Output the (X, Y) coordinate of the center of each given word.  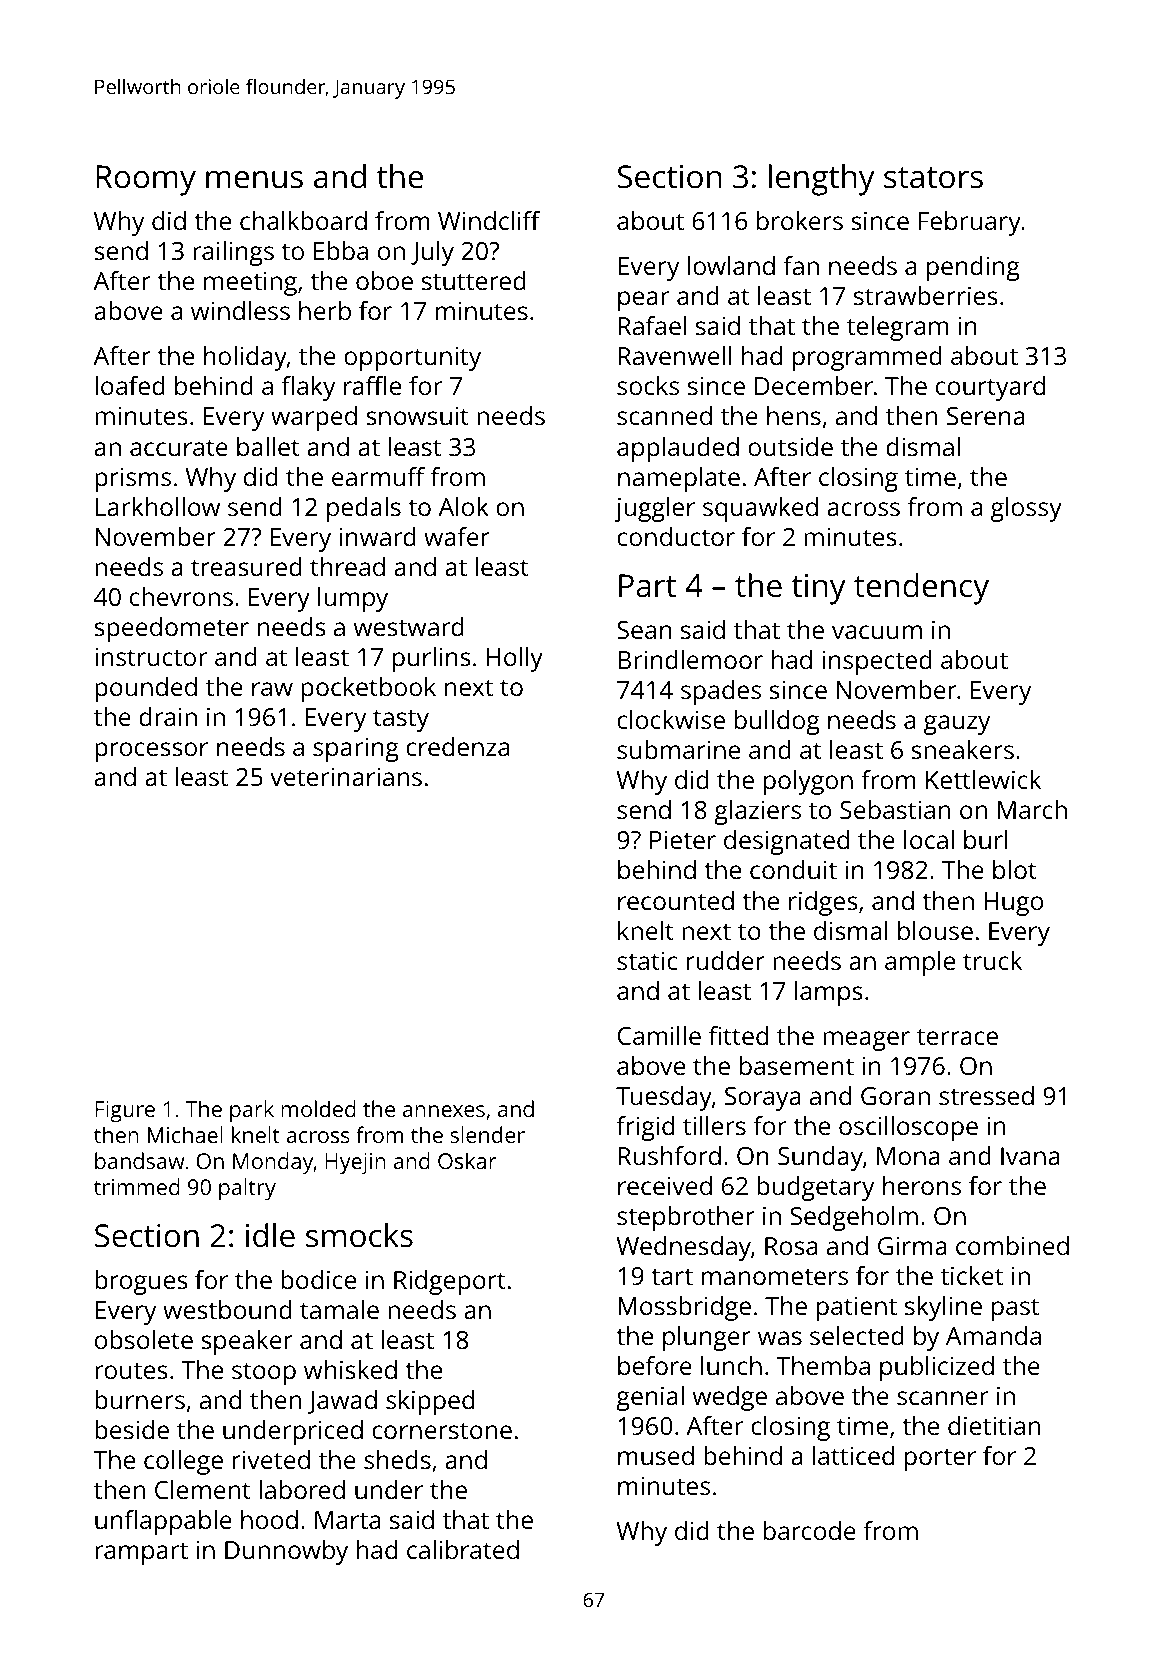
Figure (125, 1111)
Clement (203, 1489)
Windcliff (489, 220)
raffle (372, 385)
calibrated (463, 1549)
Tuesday (664, 1098)
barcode (810, 1530)
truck (992, 960)
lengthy (822, 180)
